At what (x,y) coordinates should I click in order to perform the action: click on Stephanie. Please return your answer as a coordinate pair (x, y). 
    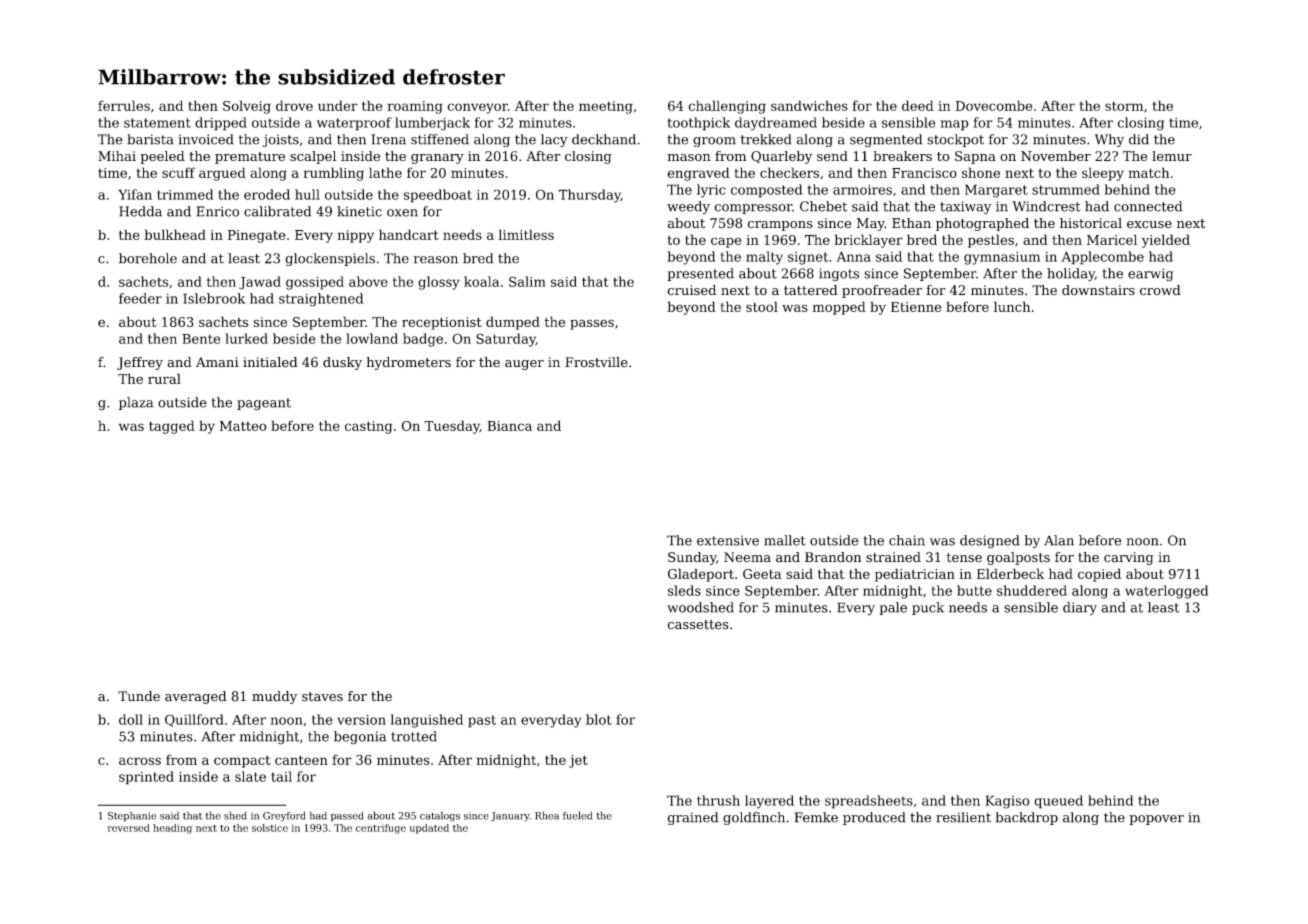
    Looking at the image, I should click on (132, 816).
